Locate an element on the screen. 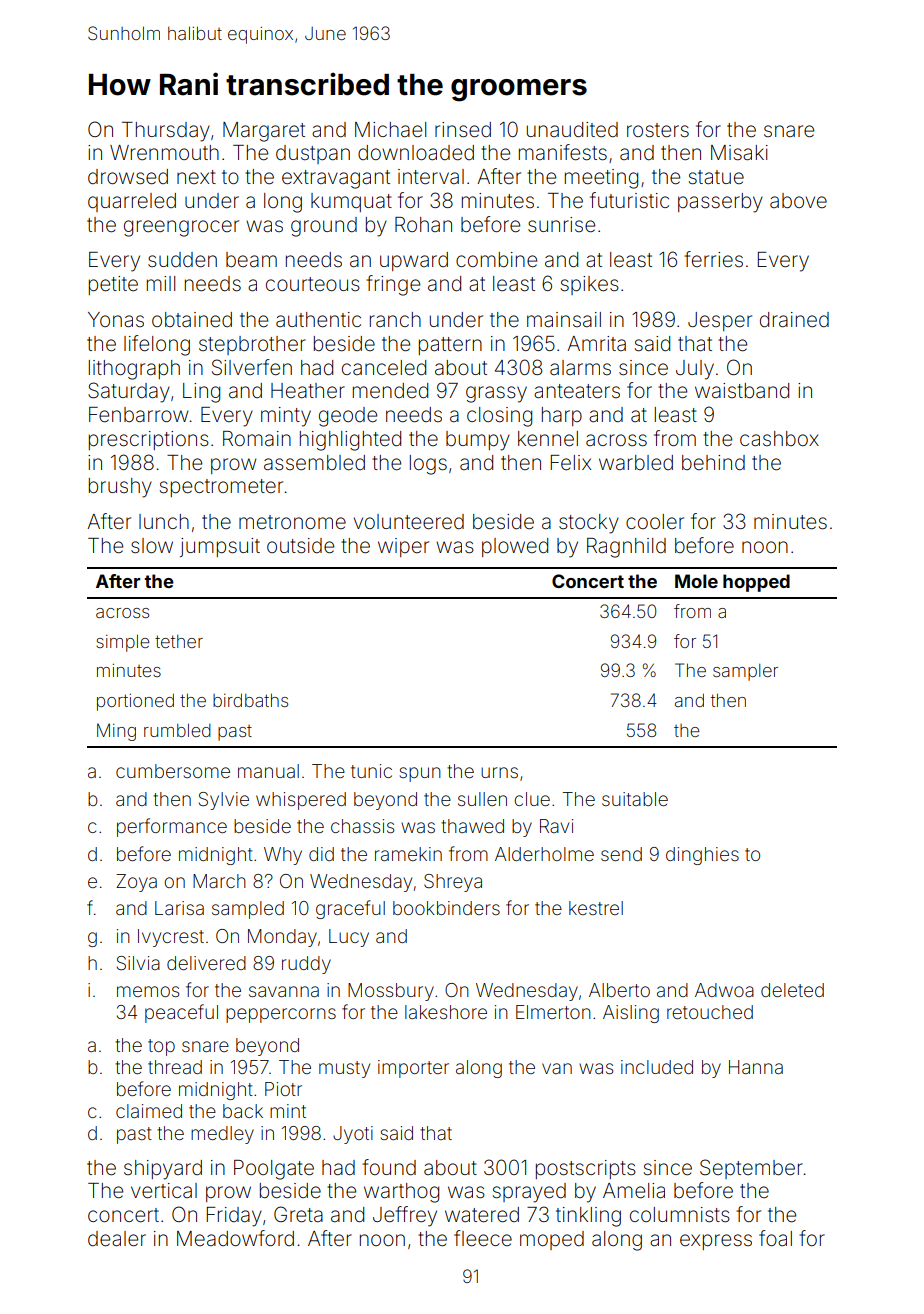 Image resolution: width=924 pixels, height=1314 pixels. retouched is located at coordinates (710, 1012).
